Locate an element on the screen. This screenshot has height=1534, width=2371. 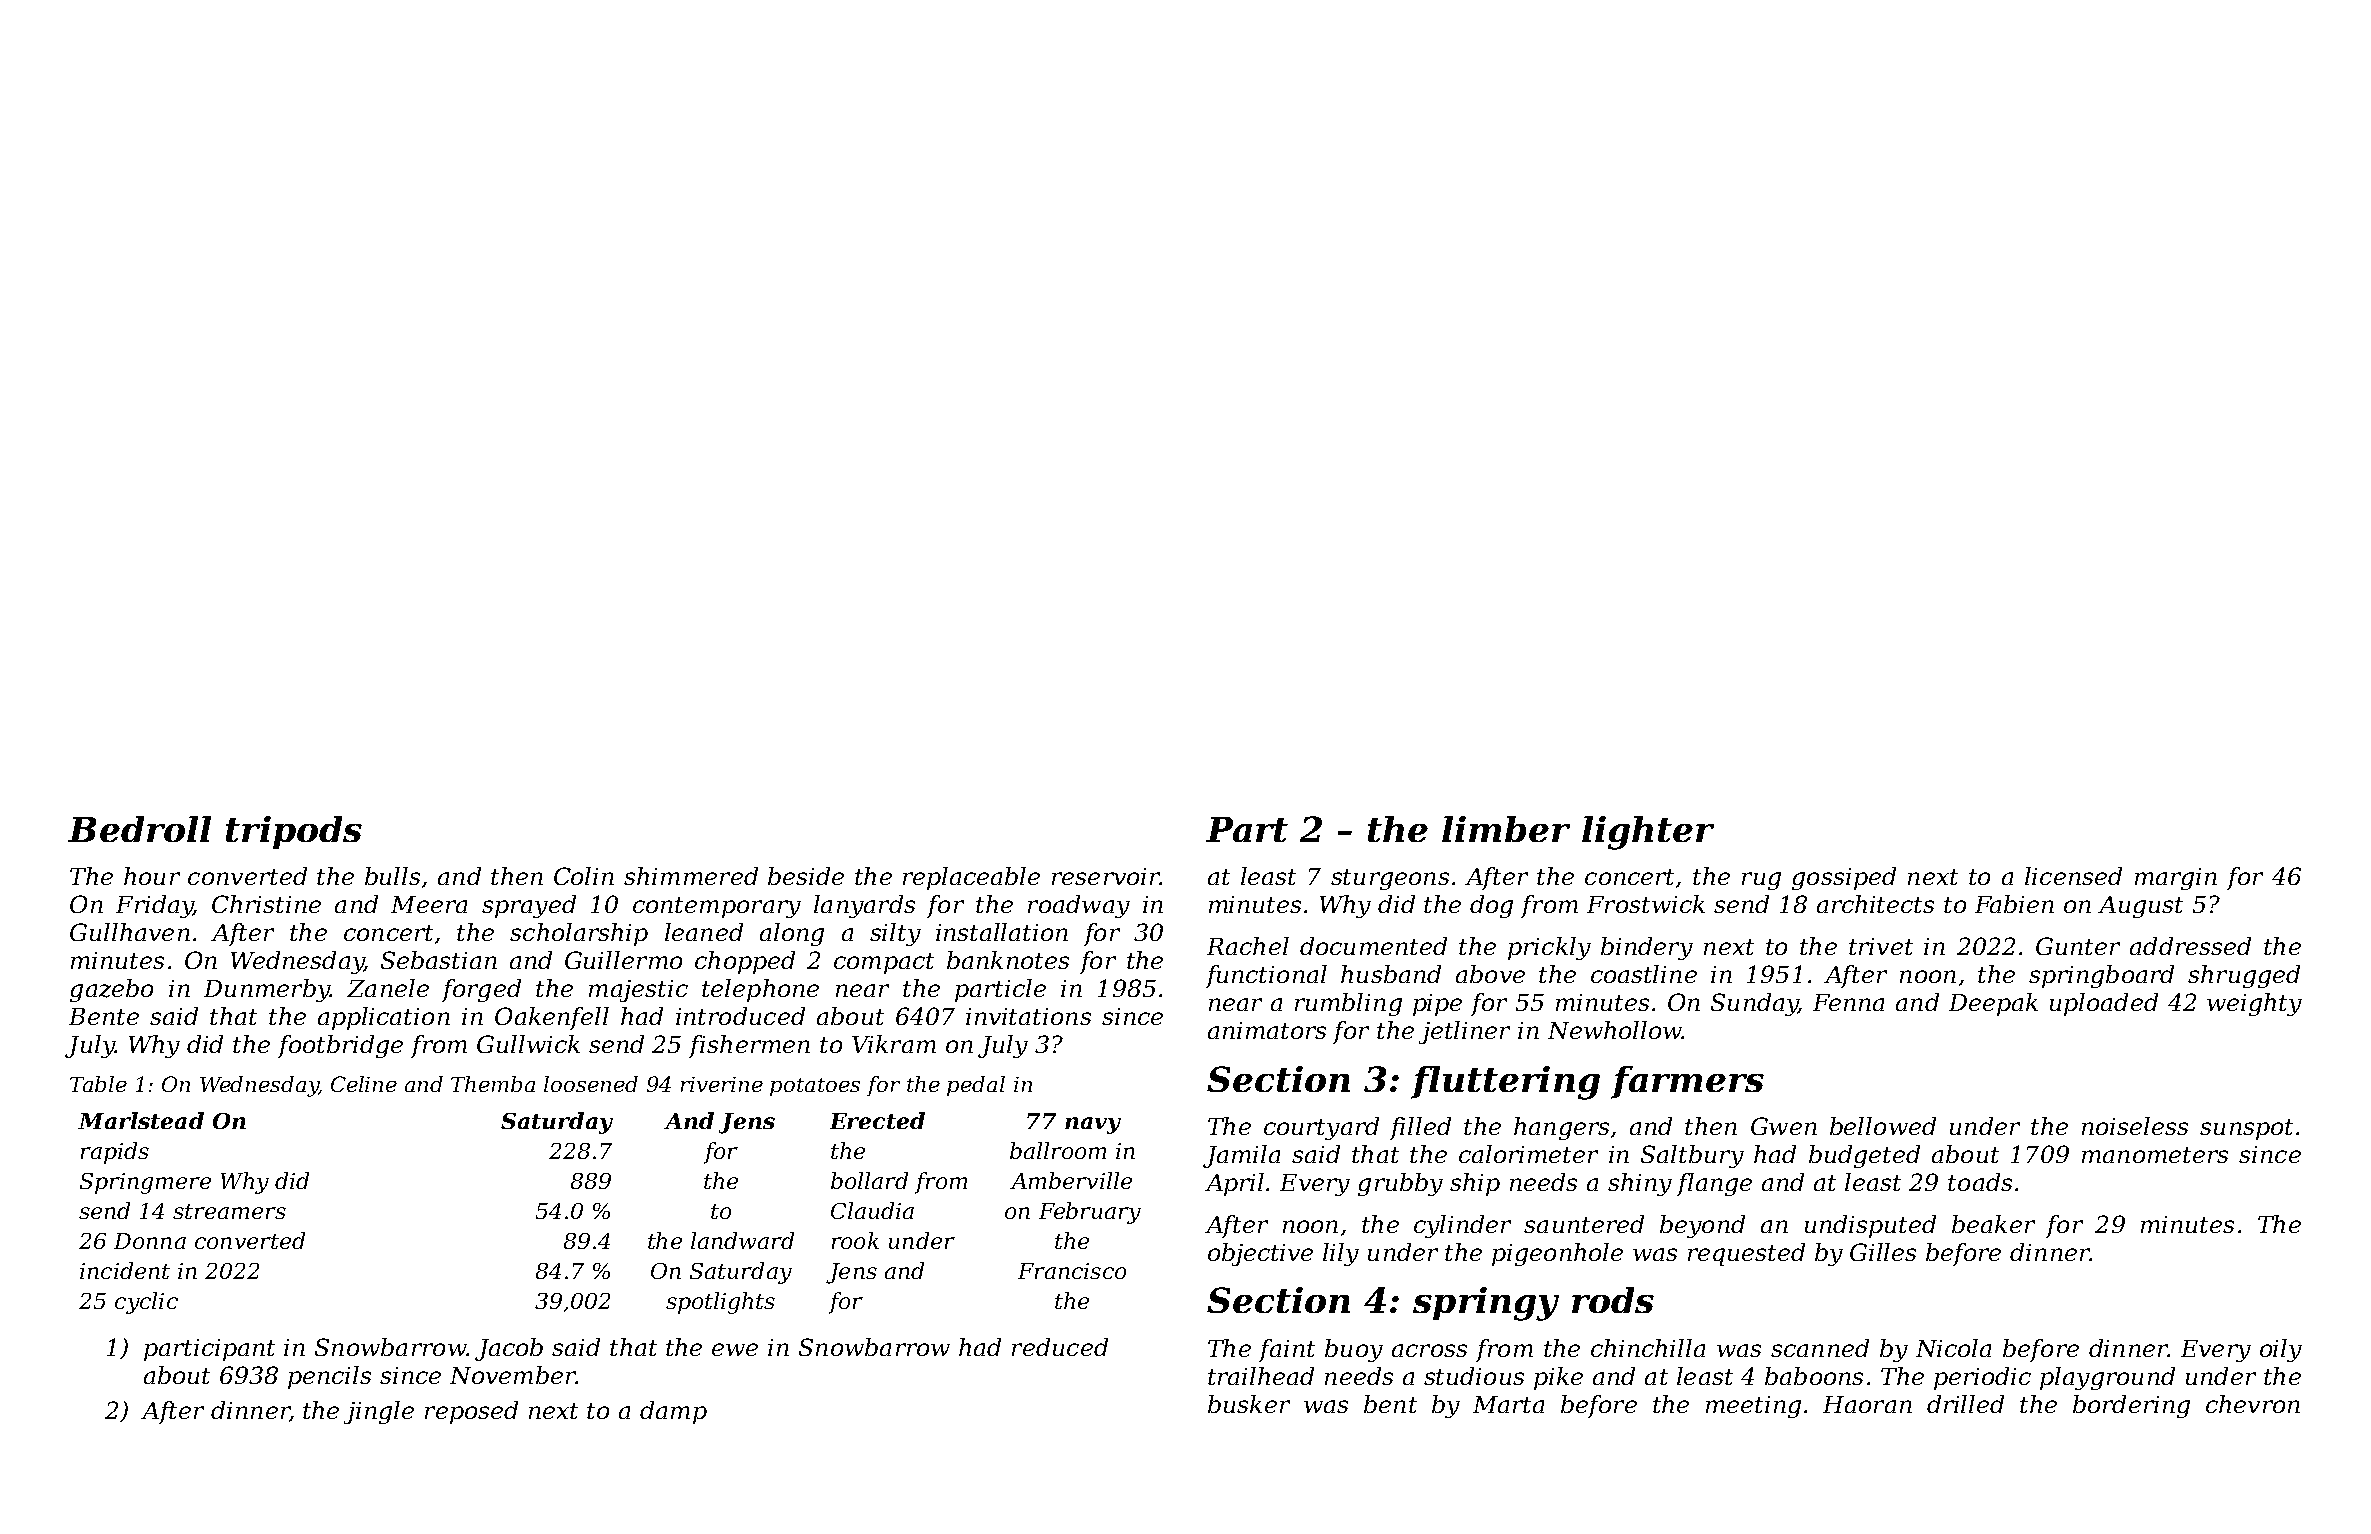
bulls is located at coordinates (392, 876).
